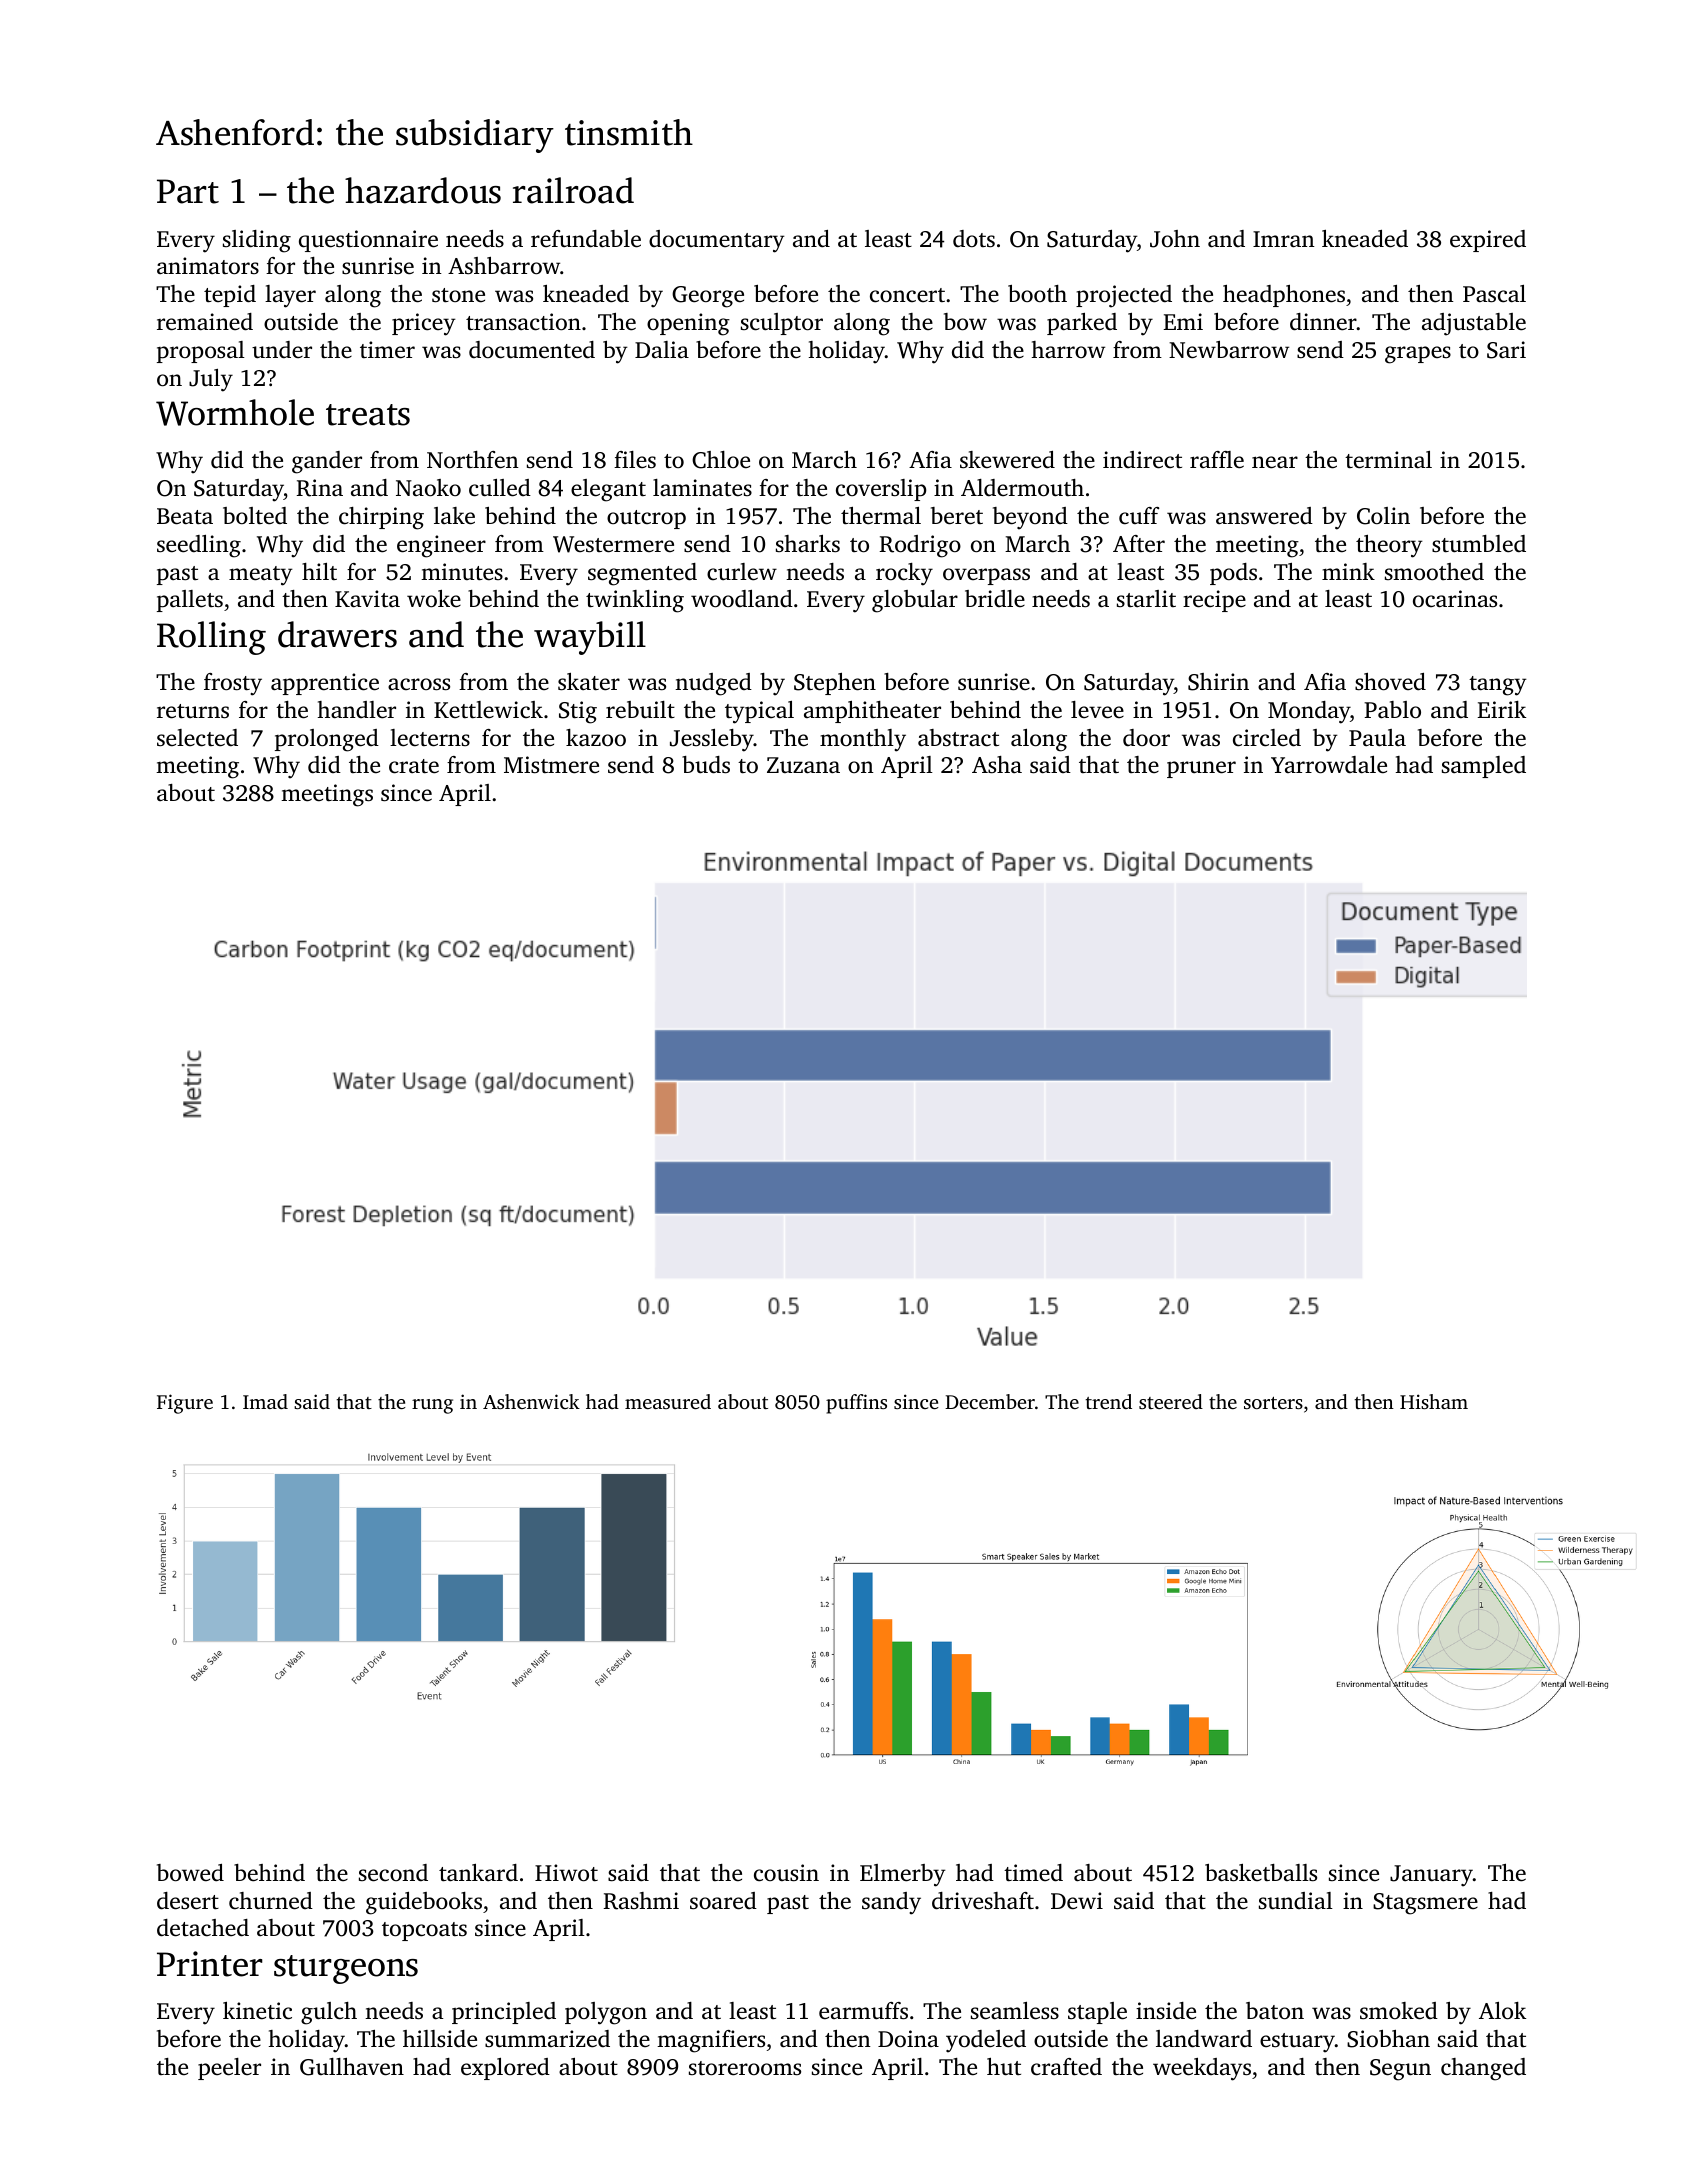 The height and width of the screenshot is (2178, 1683). What do you see at coordinates (208, 265) in the screenshot?
I see `animators` at bounding box center [208, 265].
